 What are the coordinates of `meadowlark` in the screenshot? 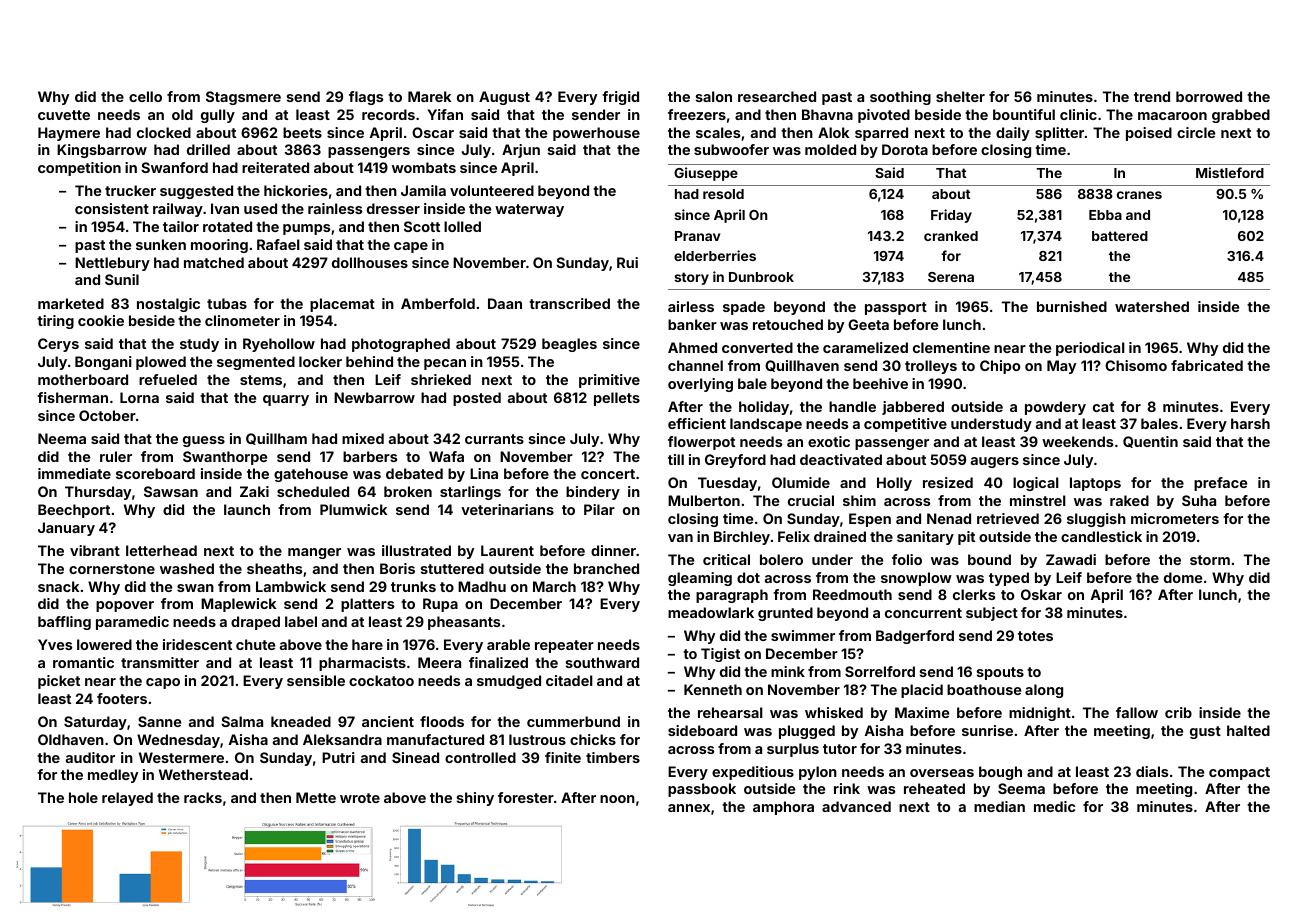 It's located at (711, 612).
